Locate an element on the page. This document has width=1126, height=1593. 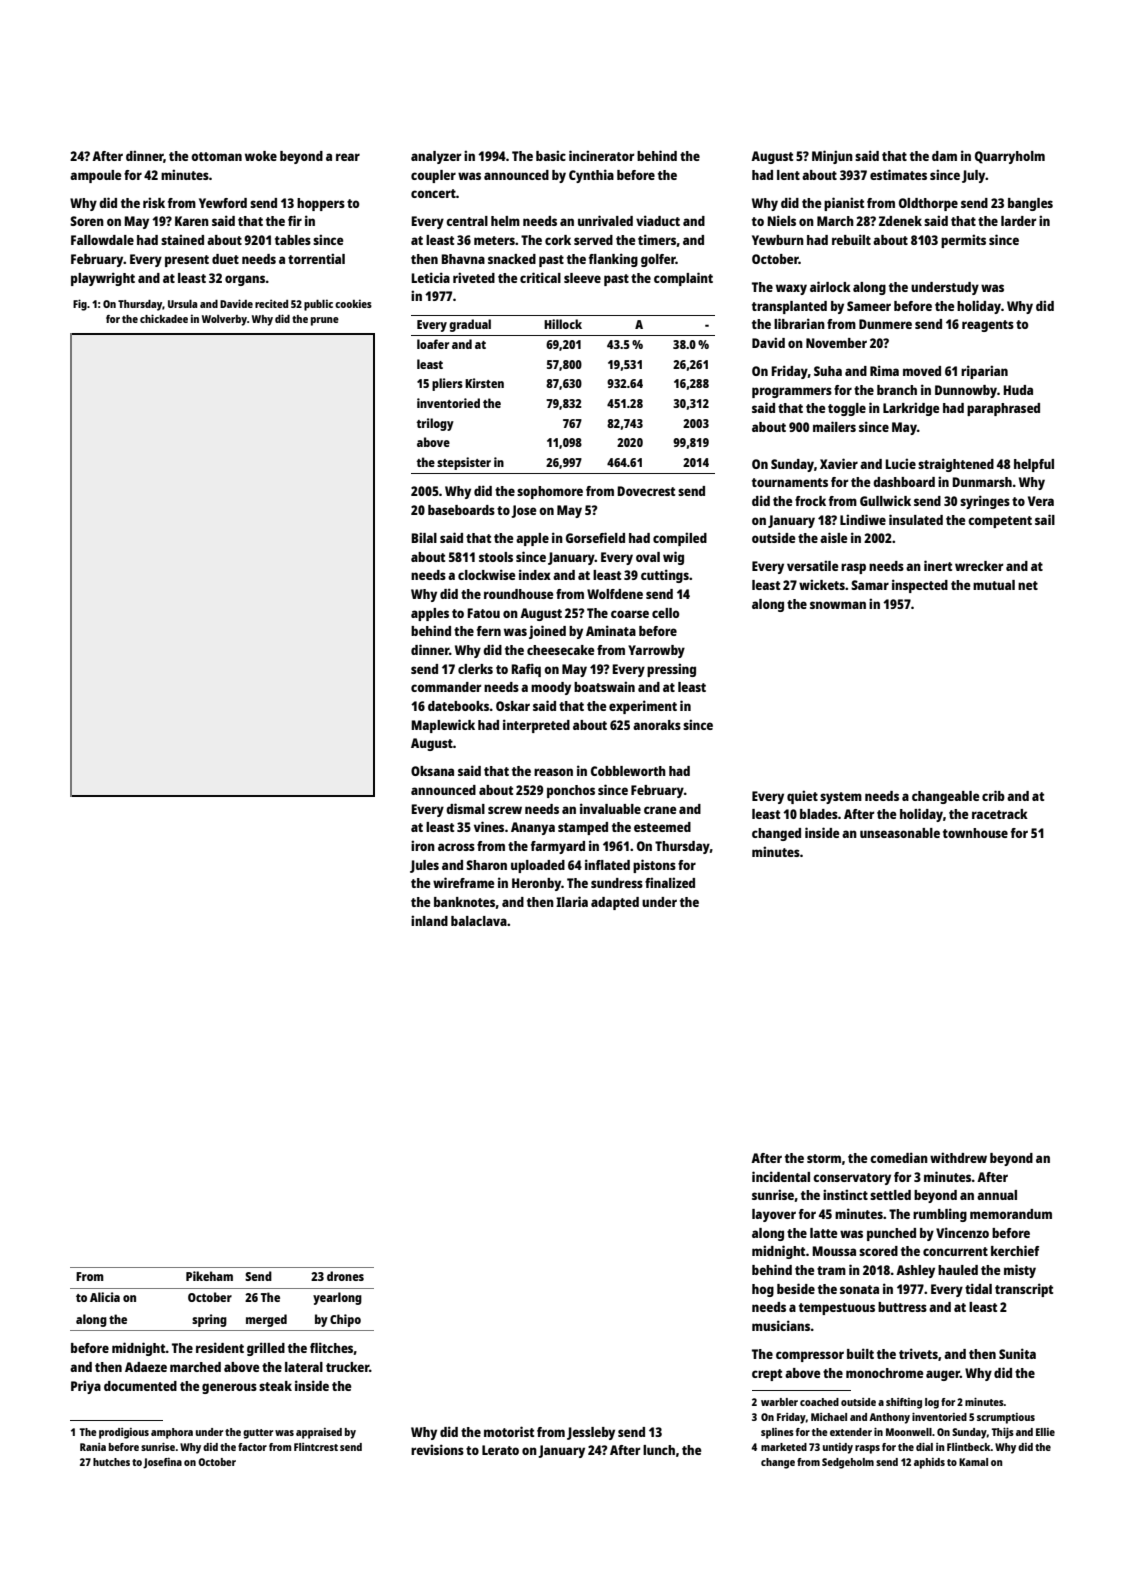
Aminata is located at coordinates (611, 630).
